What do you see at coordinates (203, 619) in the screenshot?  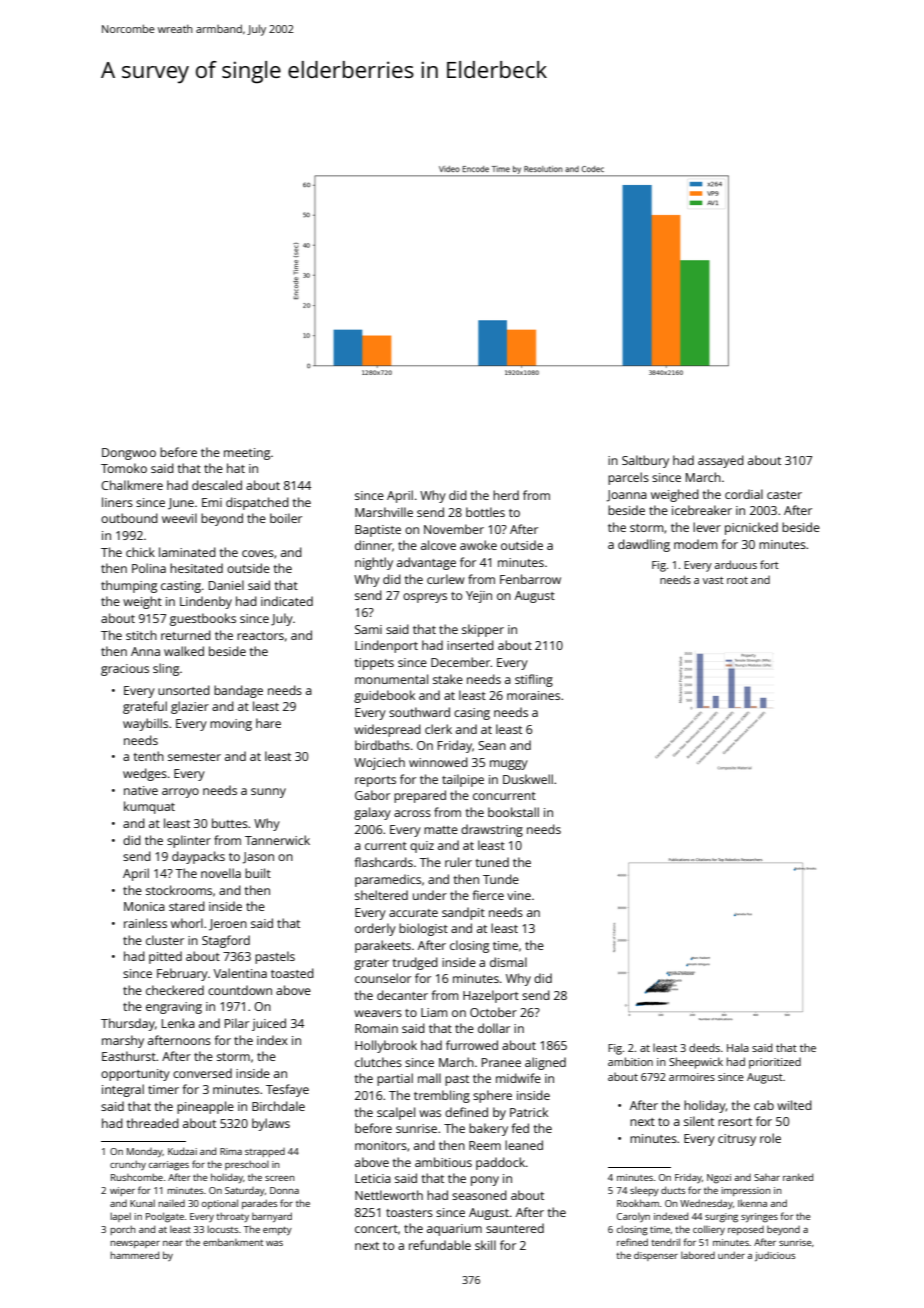 I see `guestbooks` at bounding box center [203, 619].
